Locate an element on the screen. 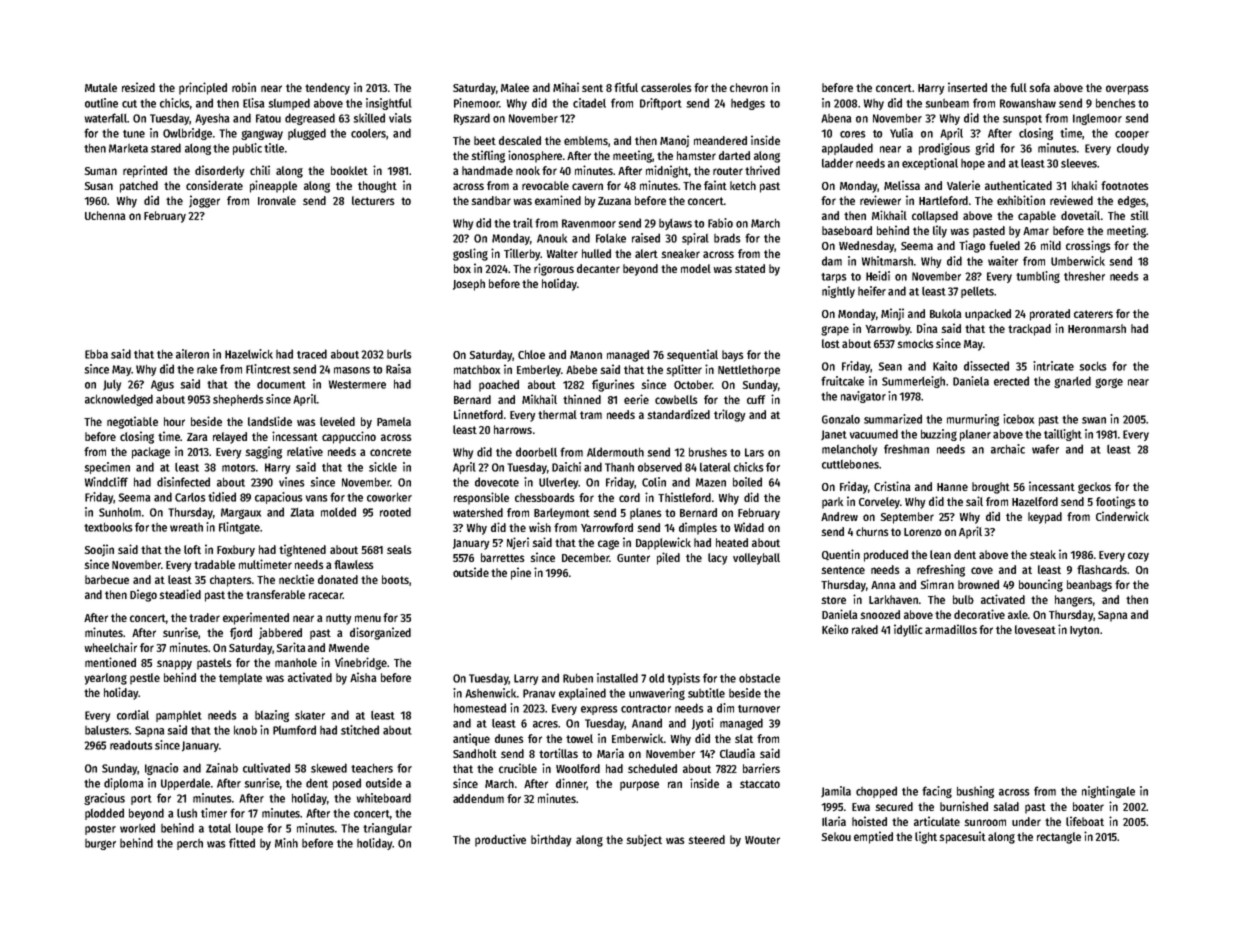  cozy is located at coordinates (1138, 557).
